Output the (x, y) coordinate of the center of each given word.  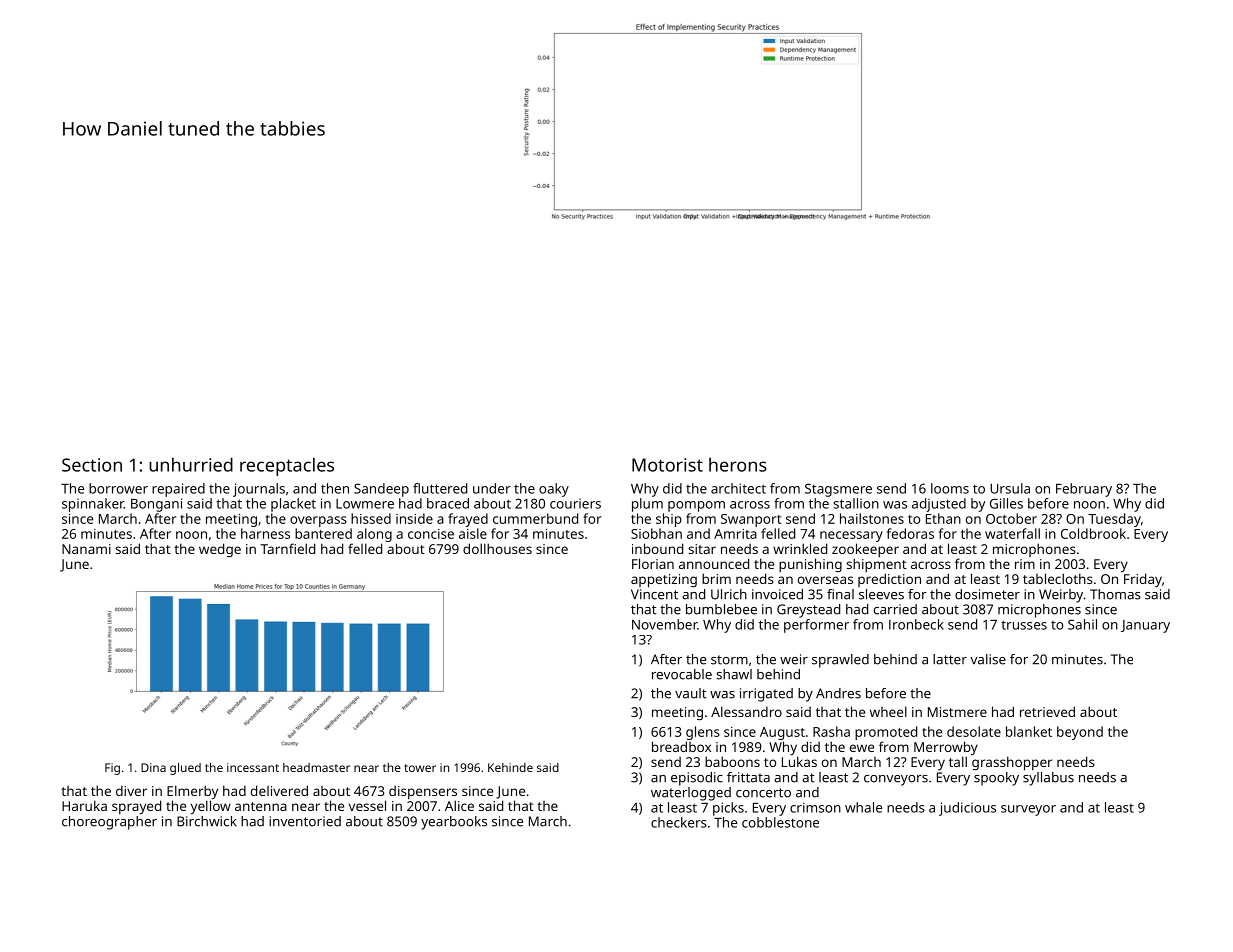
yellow (210, 807)
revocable (682, 674)
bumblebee (721, 609)
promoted (886, 733)
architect (738, 488)
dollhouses (497, 548)
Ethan (943, 518)
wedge (220, 550)
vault (691, 693)
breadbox (681, 746)
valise (988, 659)
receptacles (287, 466)
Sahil (1082, 624)
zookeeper (865, 550)
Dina (153, 767)
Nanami (86, 549)
